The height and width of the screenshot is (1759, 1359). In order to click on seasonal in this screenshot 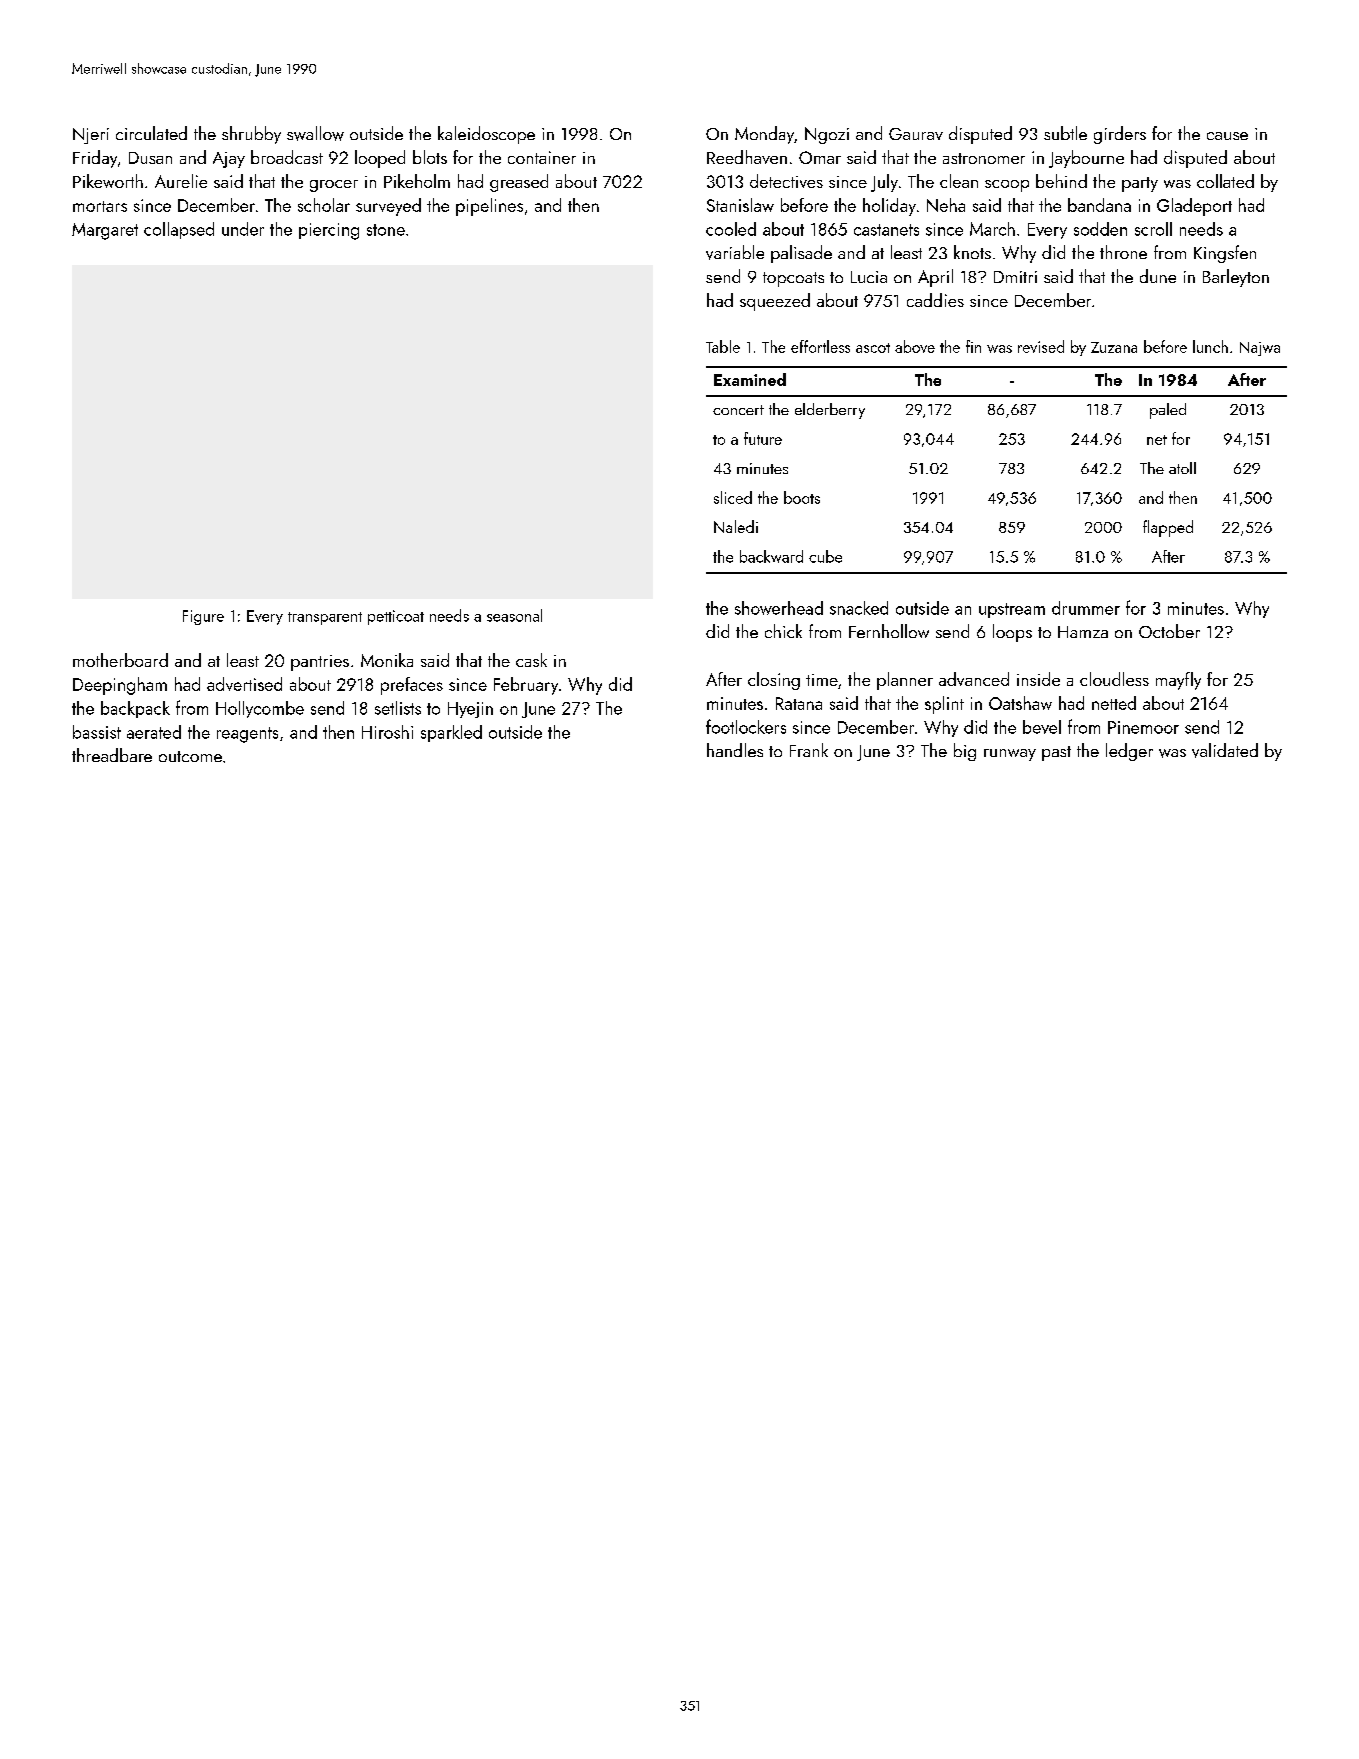, I will do `click(514, 615)`.
